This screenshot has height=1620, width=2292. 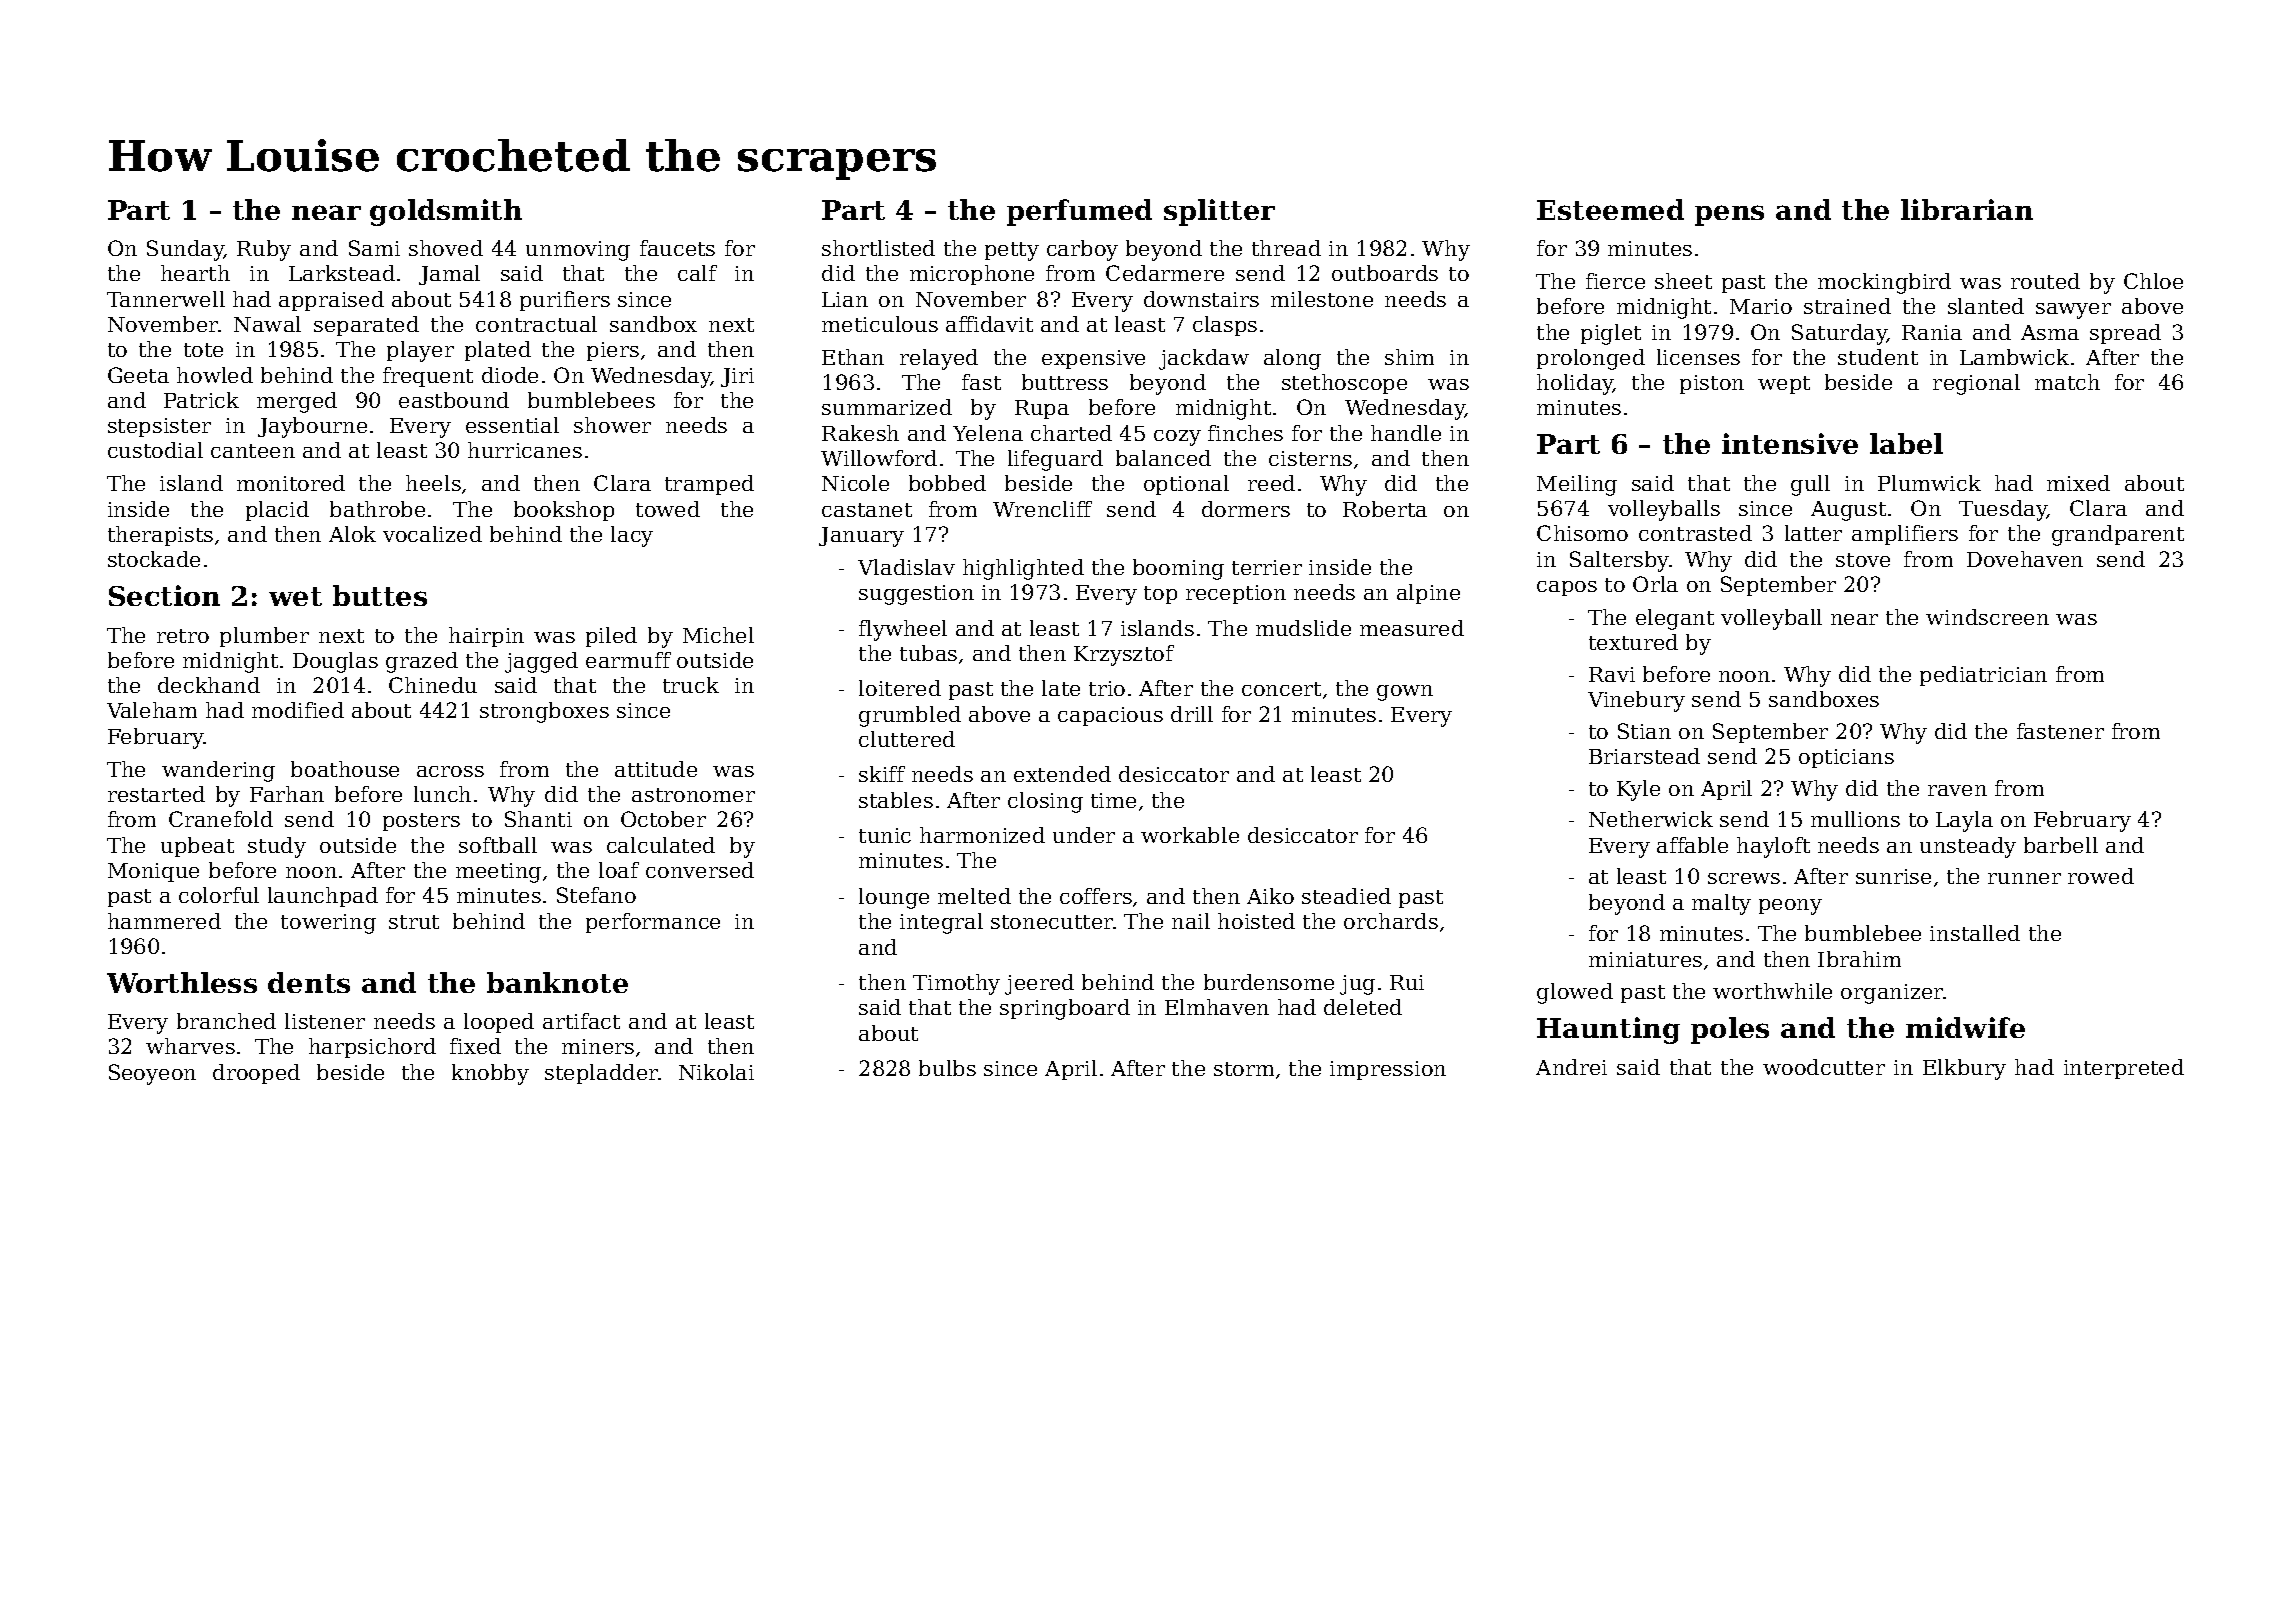 I want to click on strut, so click(x=414, y=922).
